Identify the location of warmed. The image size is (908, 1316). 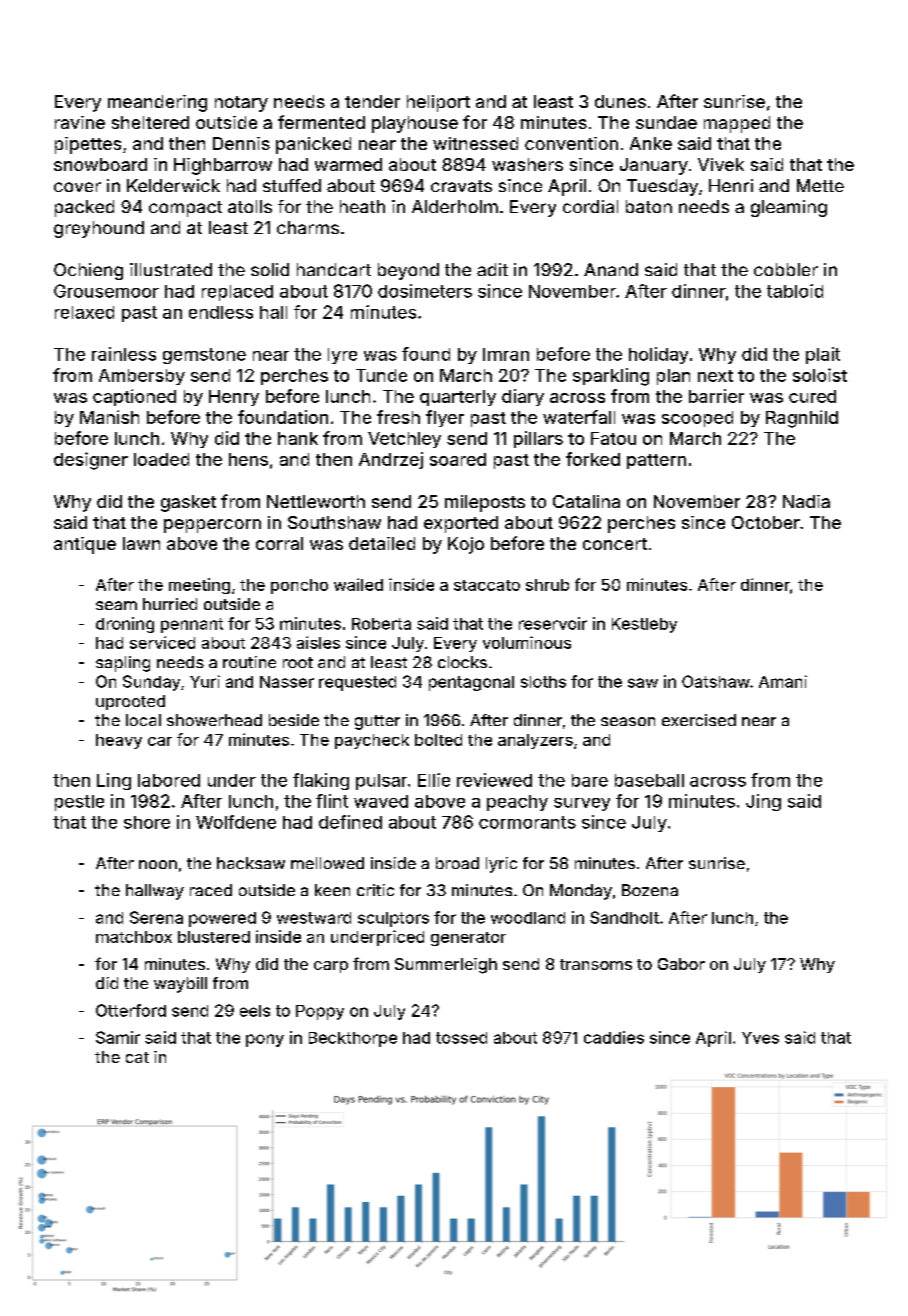
(348, 164).
